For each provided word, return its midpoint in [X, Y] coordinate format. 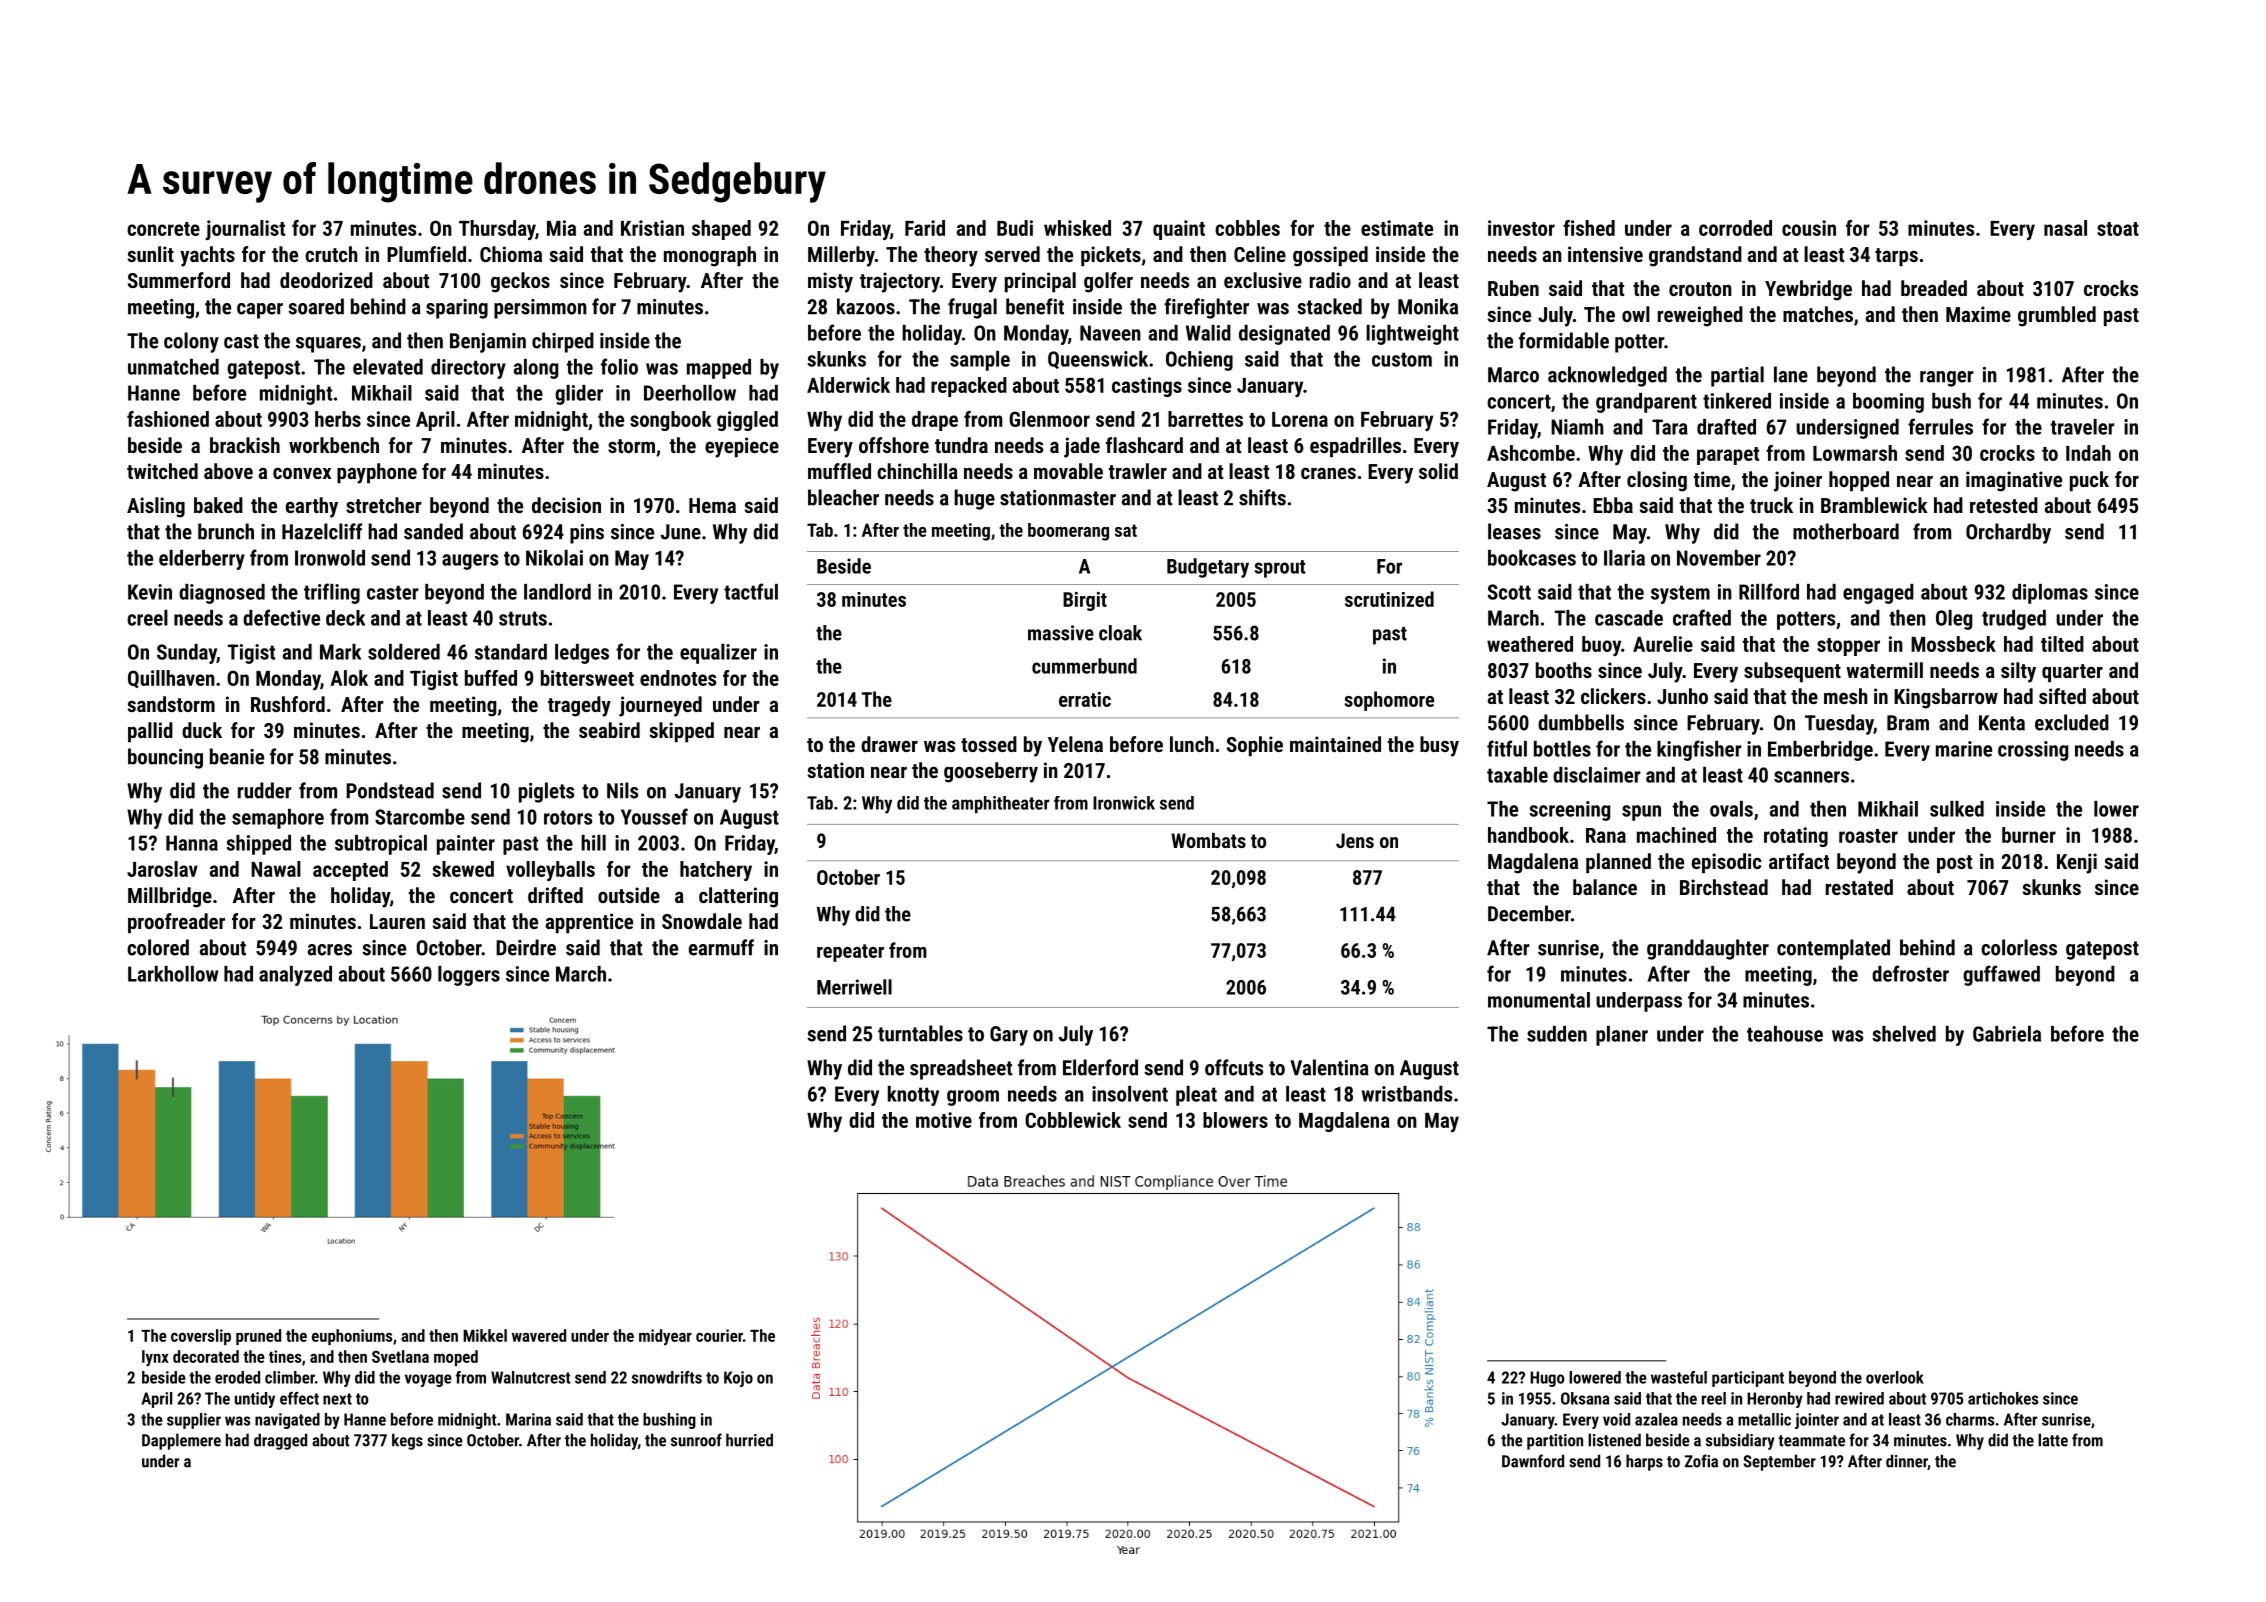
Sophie [1255, 746]
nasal [2065, 228]
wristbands [1407, 1094]
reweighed [1700, 316]
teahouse [1785, 1034]
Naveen [1110, 333]
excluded [2072, 722]
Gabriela [2007, 1034]
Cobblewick [1073, 1120]
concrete [163, 229]
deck [345, 618]
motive [944, 1120]
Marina [528, 1419]
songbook [671, 421]
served [1012, 254]
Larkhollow [173, 974]
